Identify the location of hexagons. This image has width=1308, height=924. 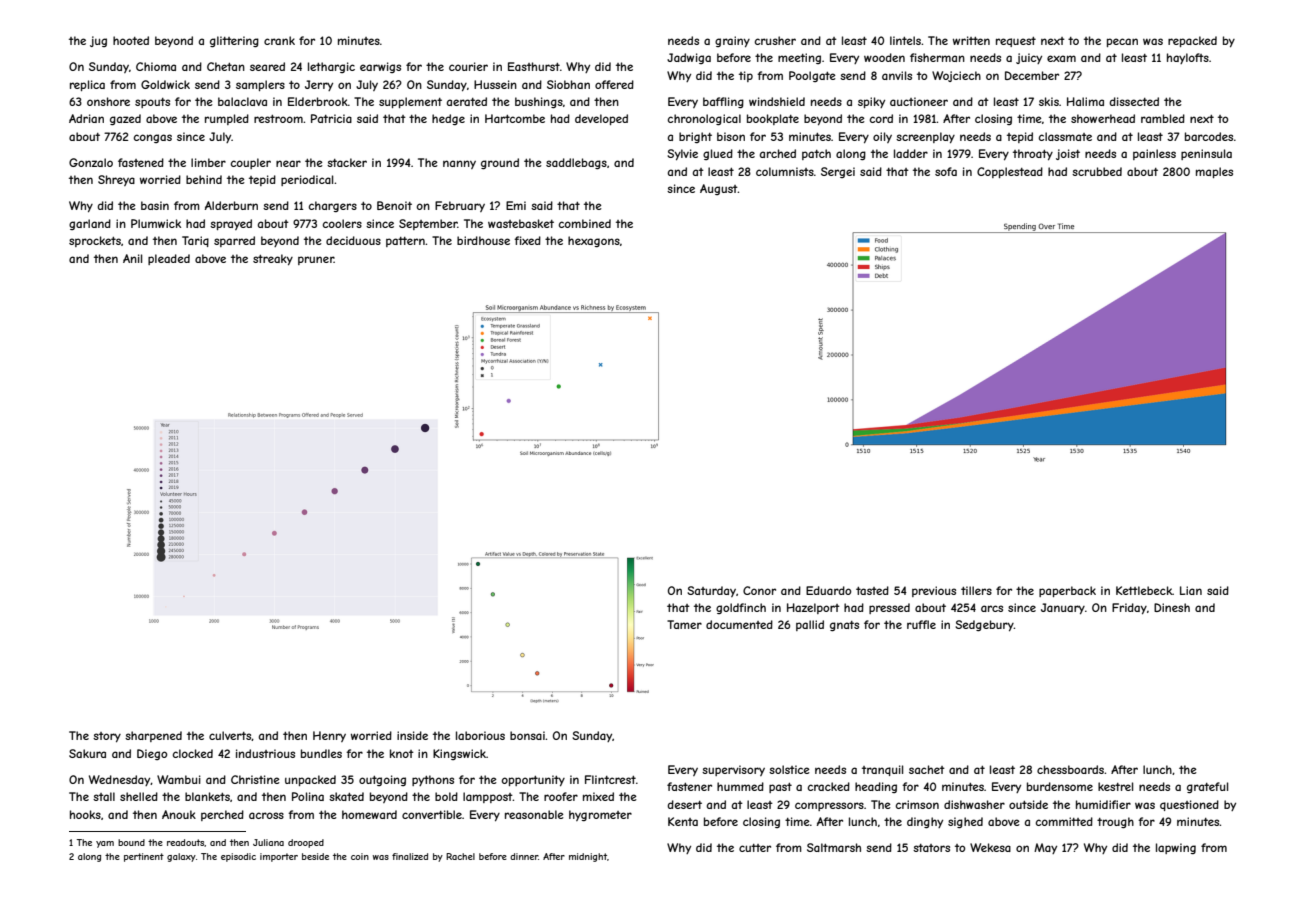
(594, 241).
